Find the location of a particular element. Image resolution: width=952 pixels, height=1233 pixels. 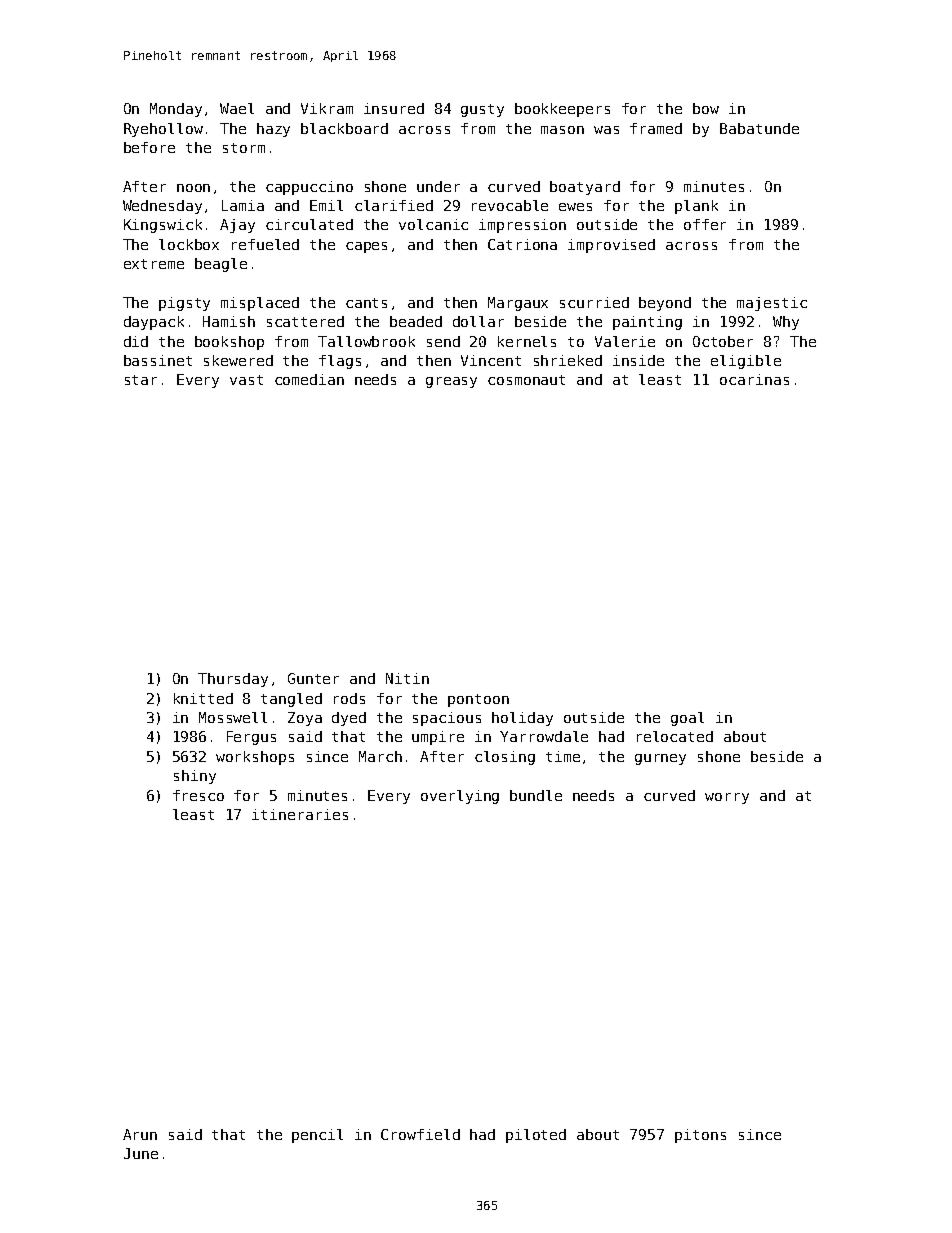

goal is located at coordinates (687, 719).
